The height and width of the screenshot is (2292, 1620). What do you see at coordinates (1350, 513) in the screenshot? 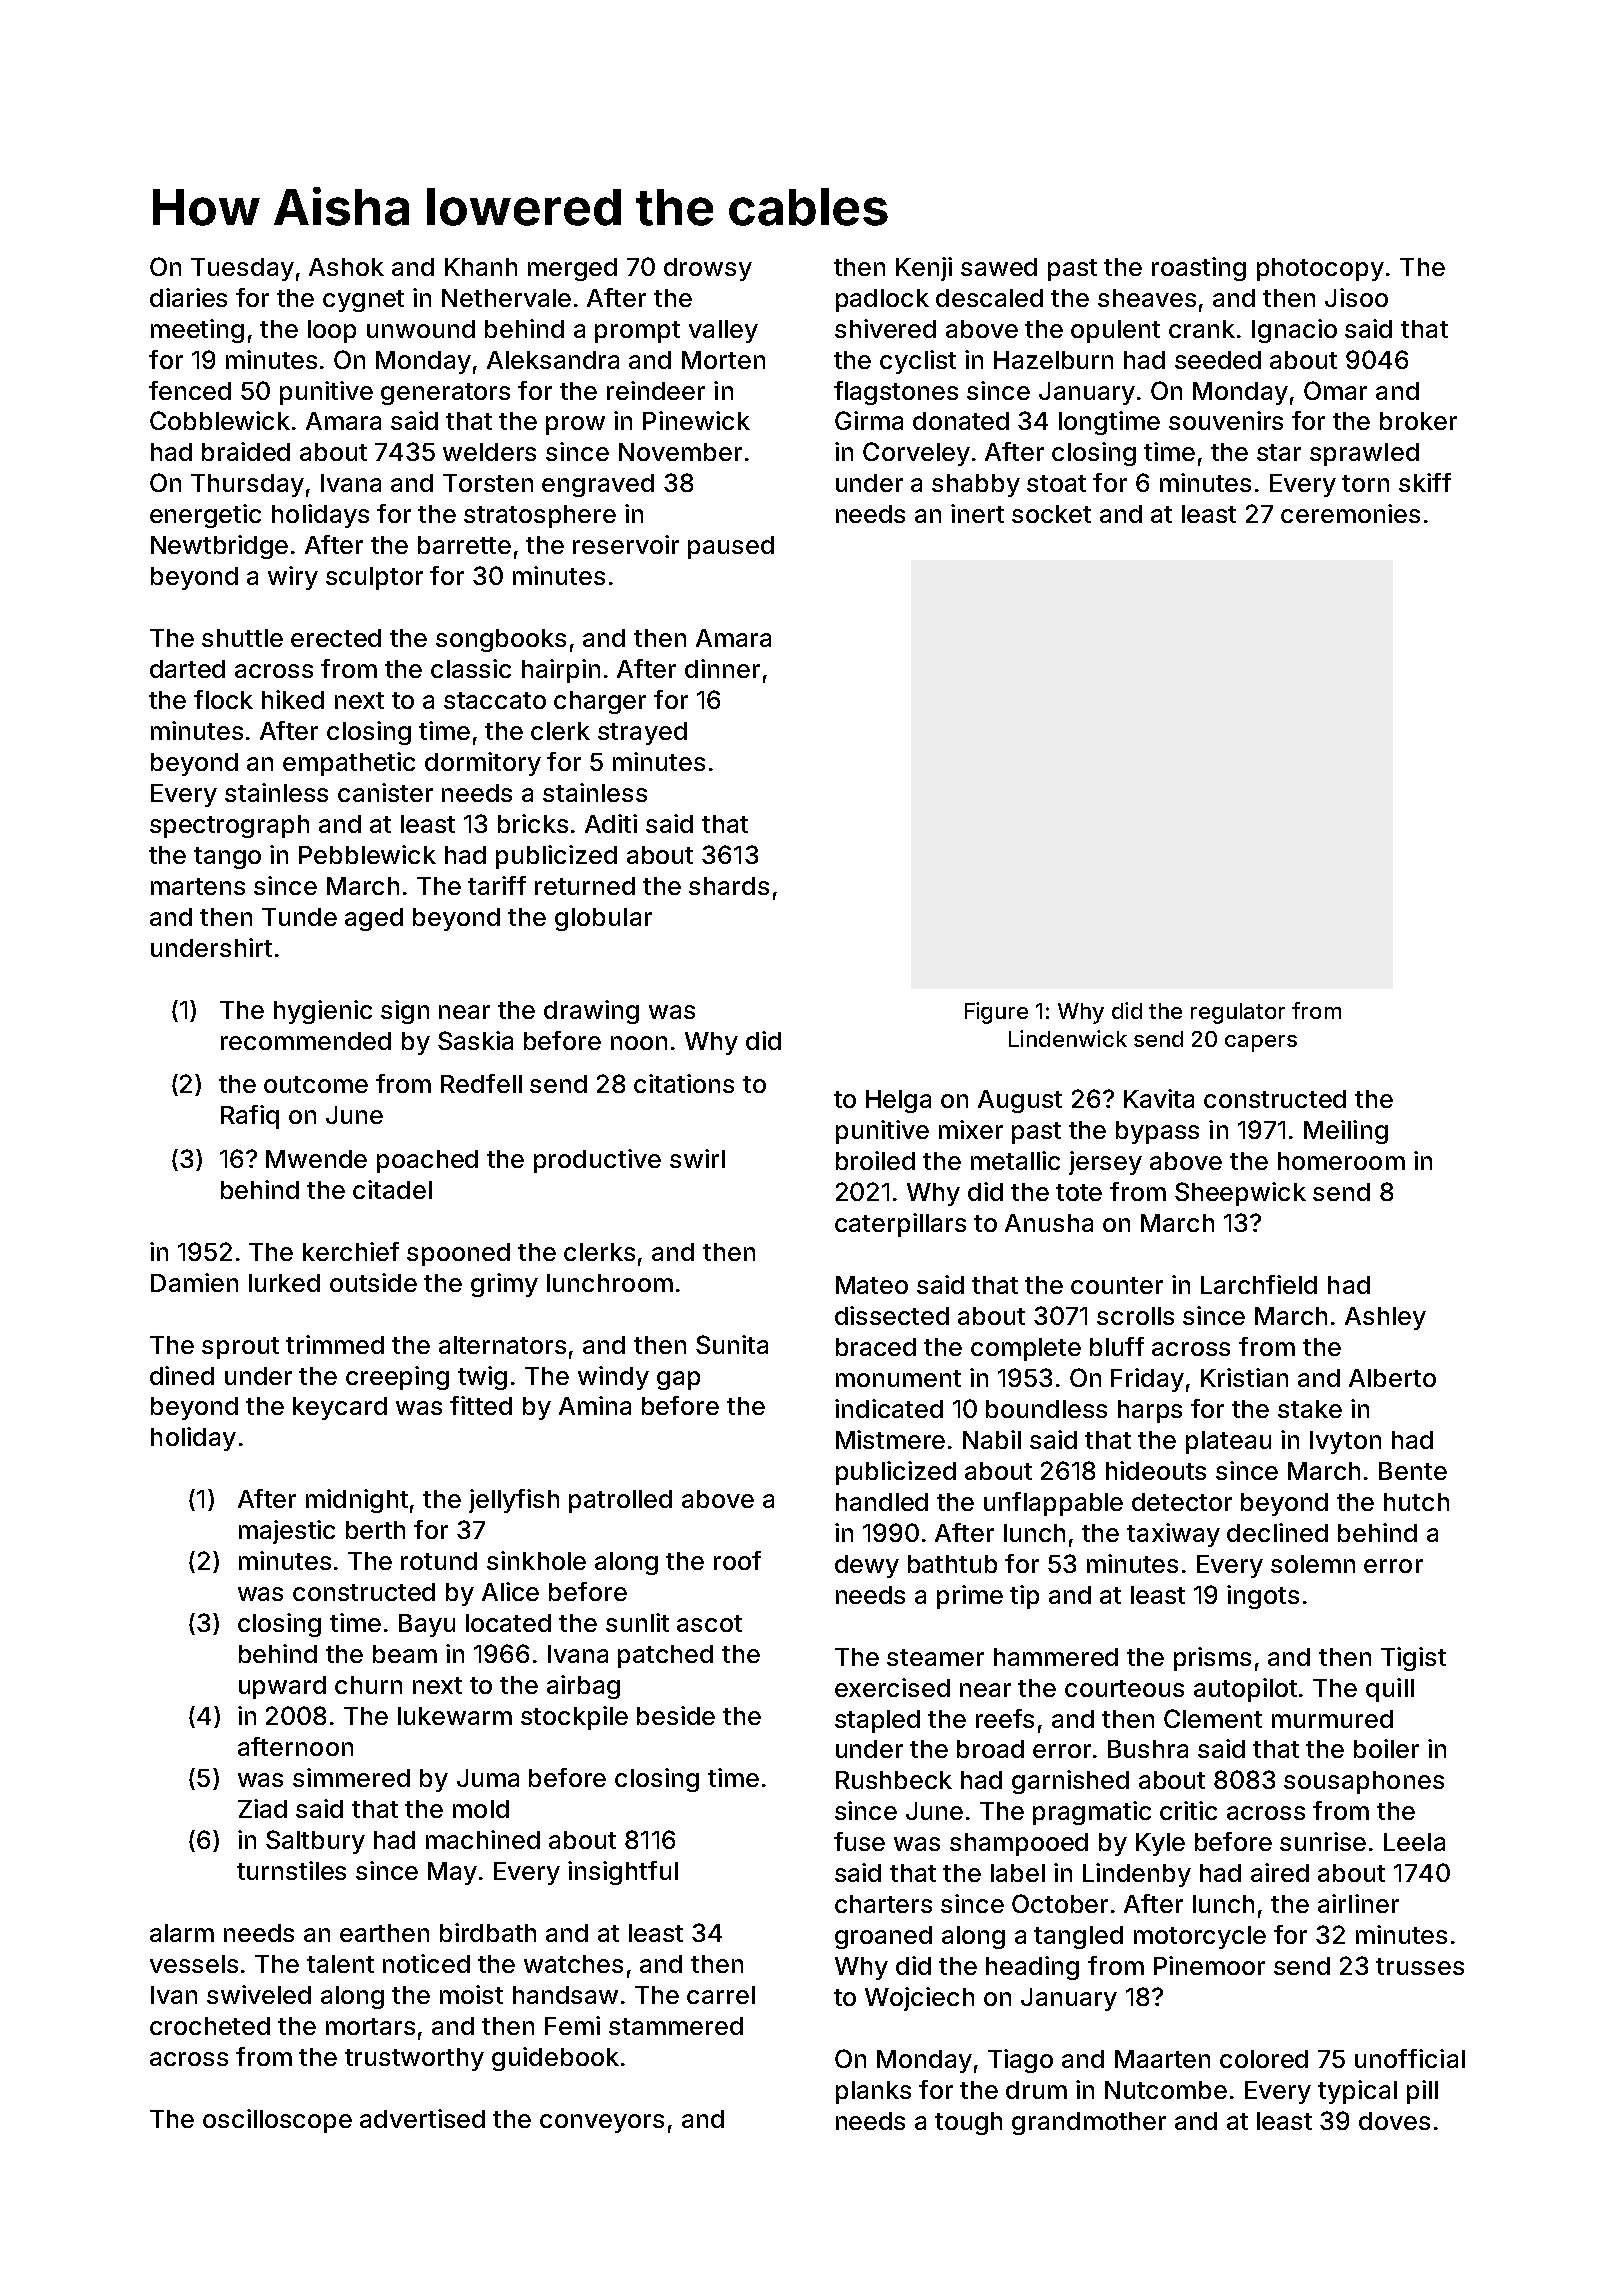
I see `ceremonies` at bounding box center [1350, 513].
